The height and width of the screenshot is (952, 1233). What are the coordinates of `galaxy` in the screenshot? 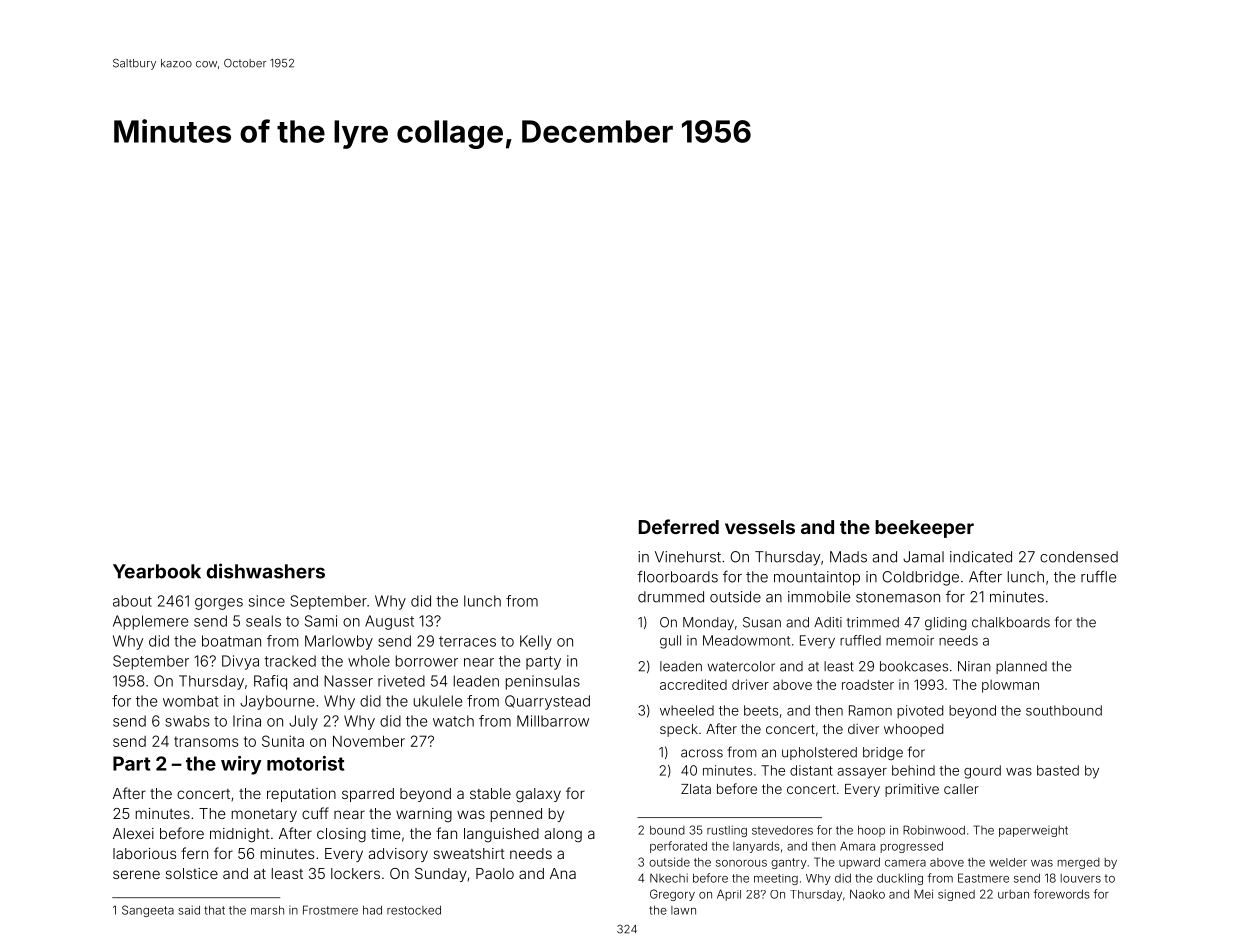 It's located at (538, 795).
